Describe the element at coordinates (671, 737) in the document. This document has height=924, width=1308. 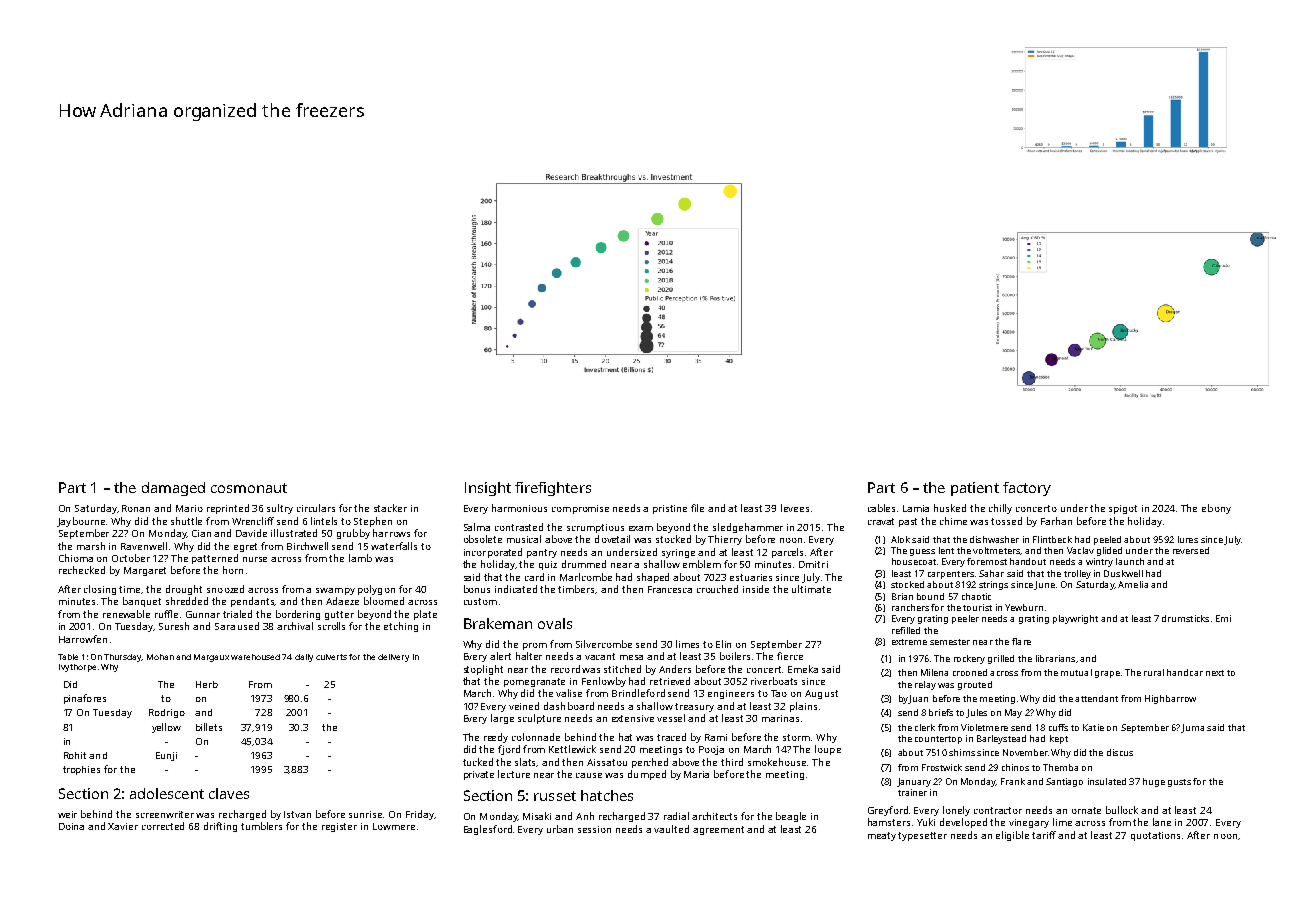
I see `traced` at that location.
